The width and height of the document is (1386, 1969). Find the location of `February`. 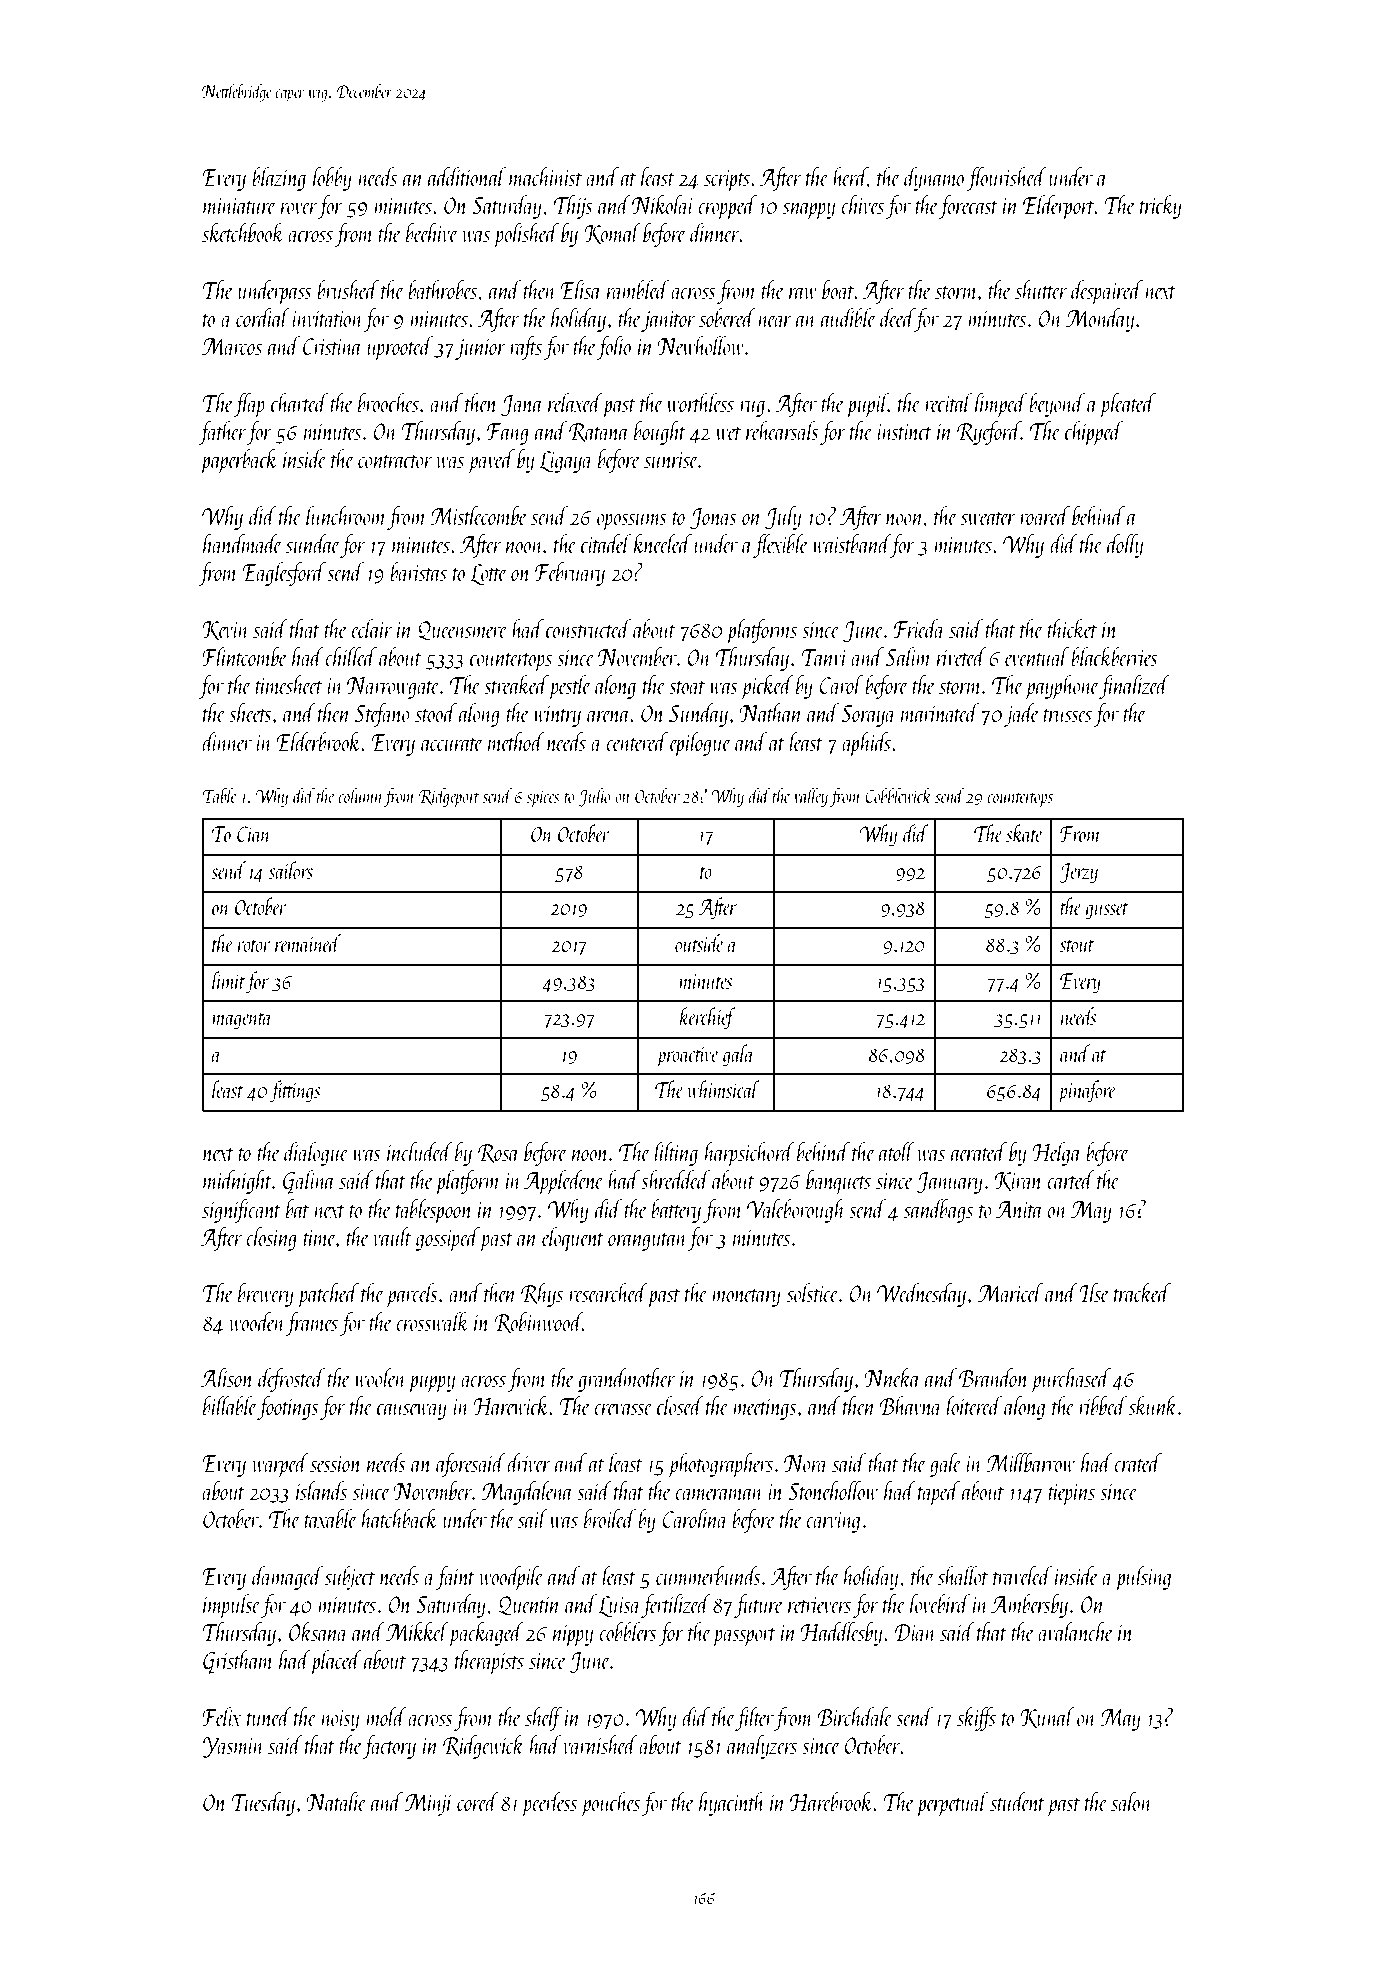

February is located at coordinates (570, 574).
